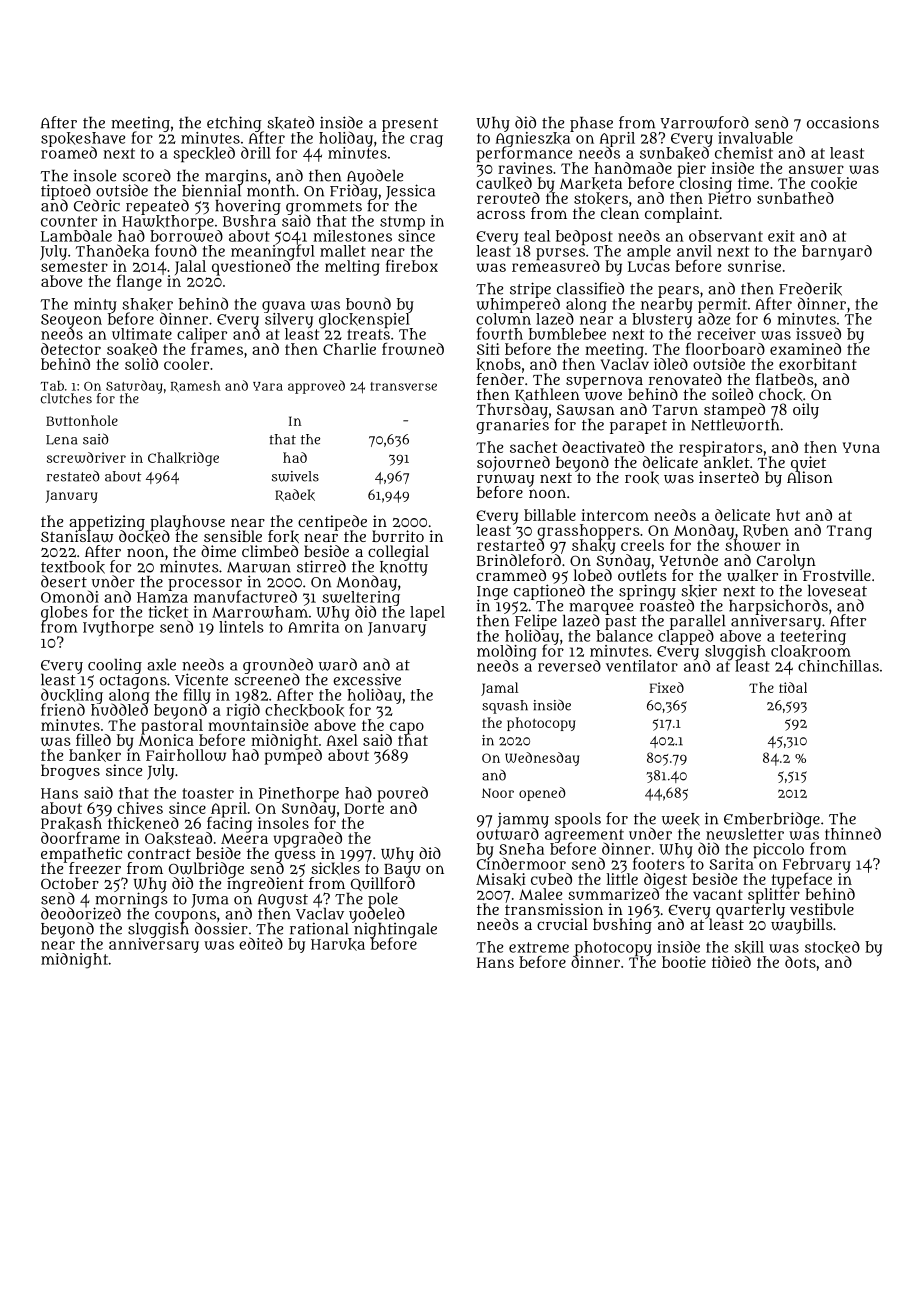  What do you see at coordinates (861, 447) in the screenshot?
I see `Yuna` at bounding box center [861, 447].
